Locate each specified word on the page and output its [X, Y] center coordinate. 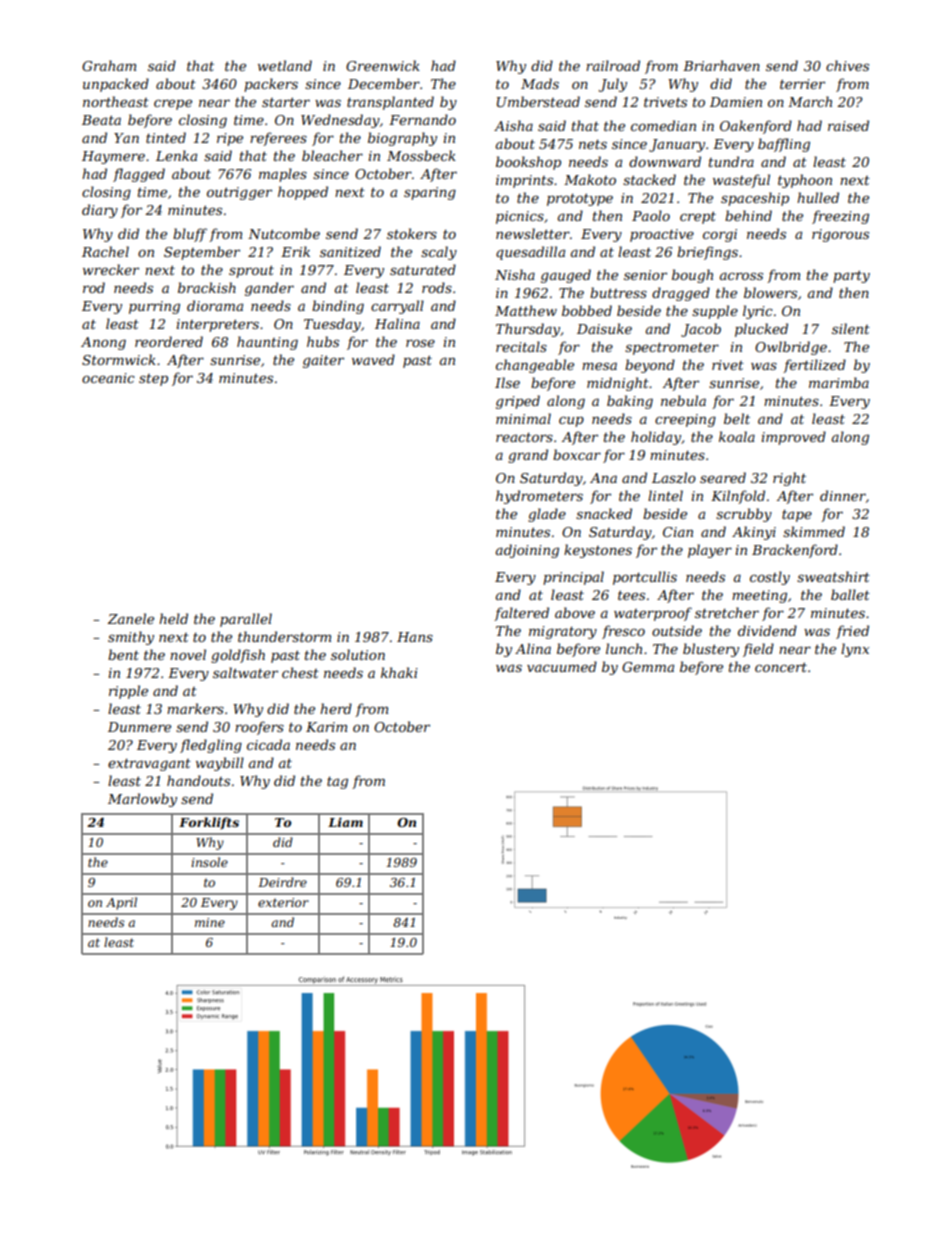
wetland [285, 65]
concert [781, 667]
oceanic [108, 378]
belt [737, 418]
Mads [540, 83]
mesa [599, 366]
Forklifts [209, 823]
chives [847, 65]
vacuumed [562, 666]
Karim [326, 727]
